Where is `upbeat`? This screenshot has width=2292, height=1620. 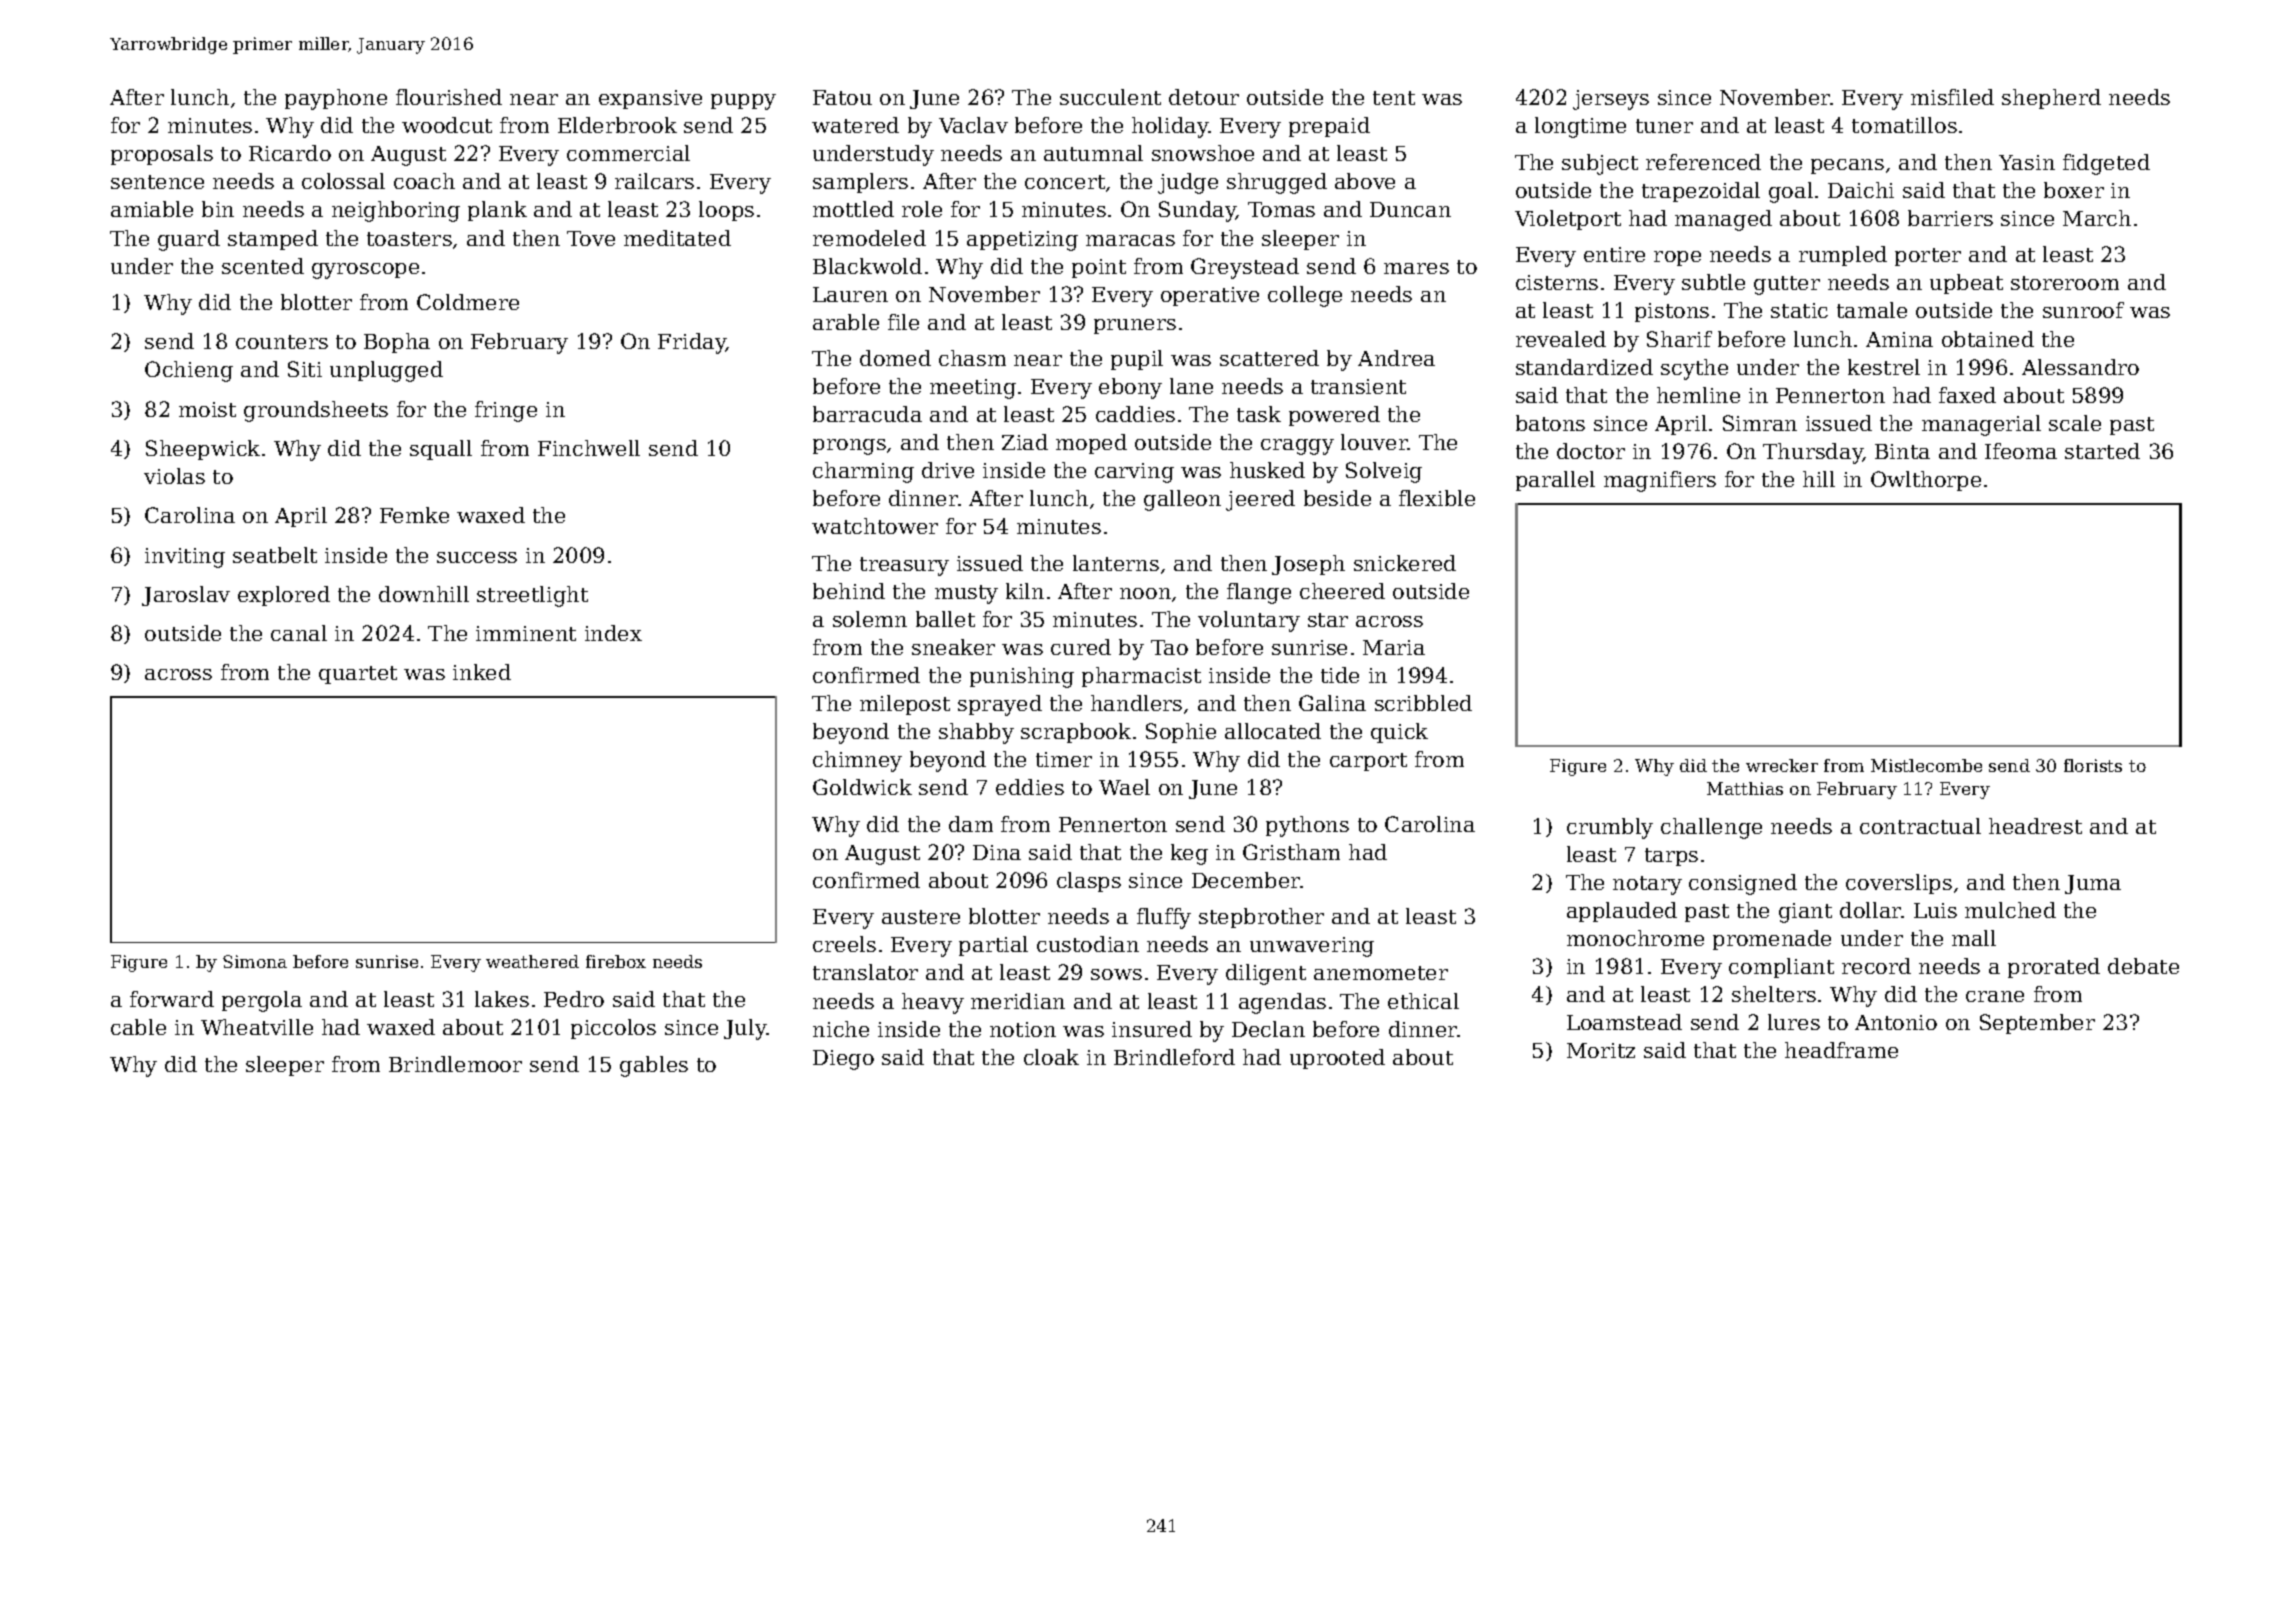
upbeat is located at coordinates (1966, 284).
